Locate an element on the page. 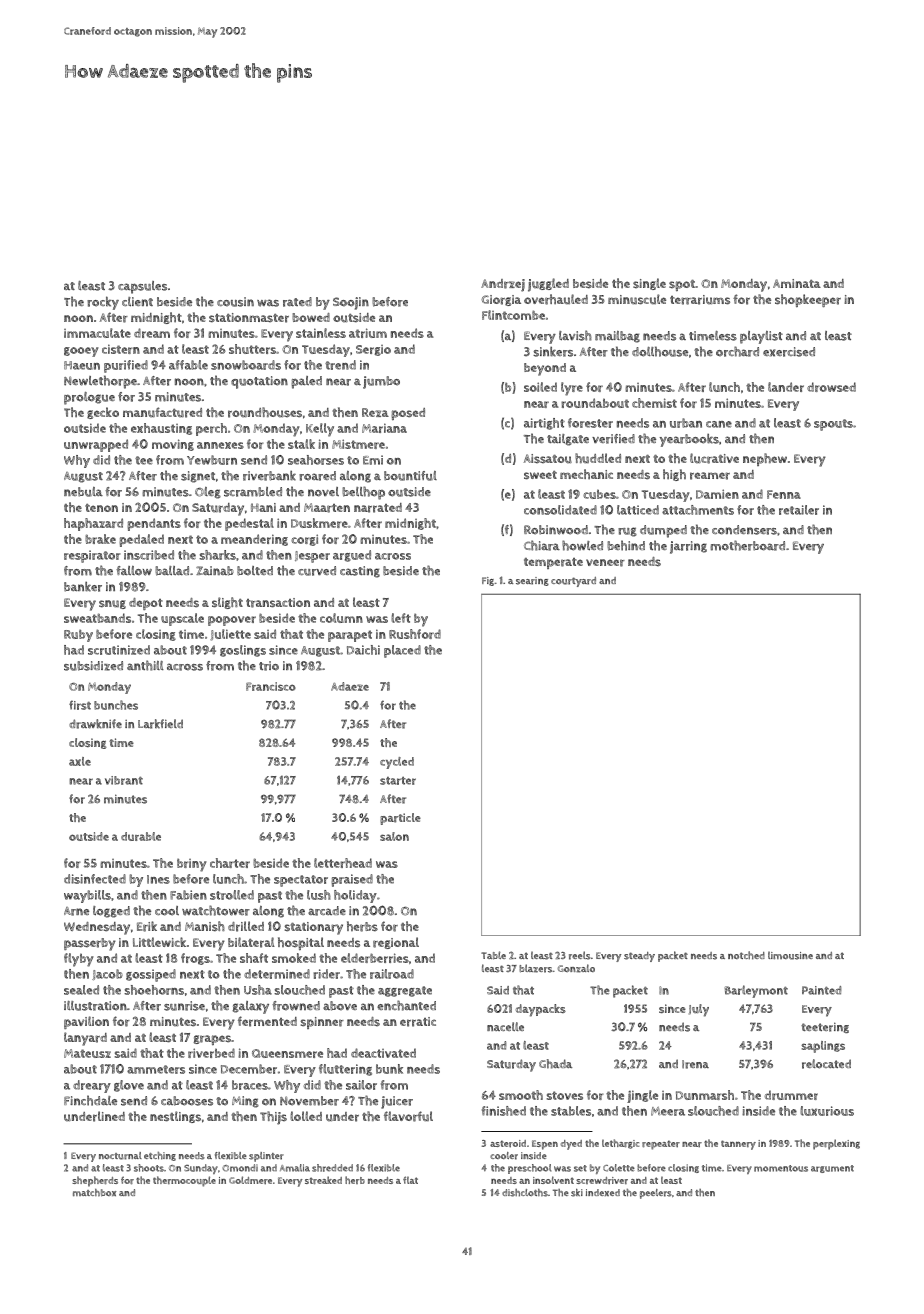  cousin is located at coordinates (235, 302).
